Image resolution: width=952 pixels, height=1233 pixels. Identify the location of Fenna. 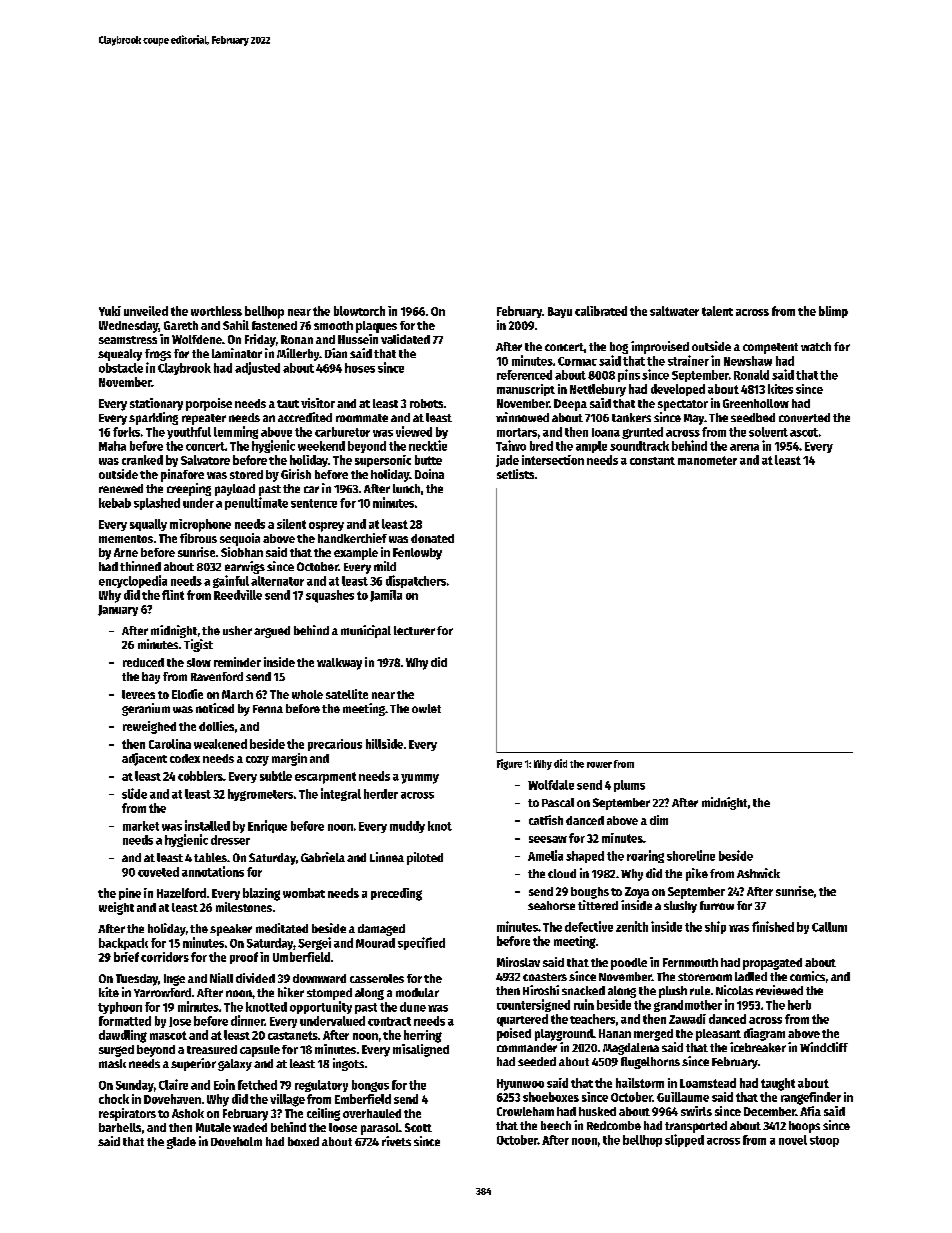
(268, 709).
